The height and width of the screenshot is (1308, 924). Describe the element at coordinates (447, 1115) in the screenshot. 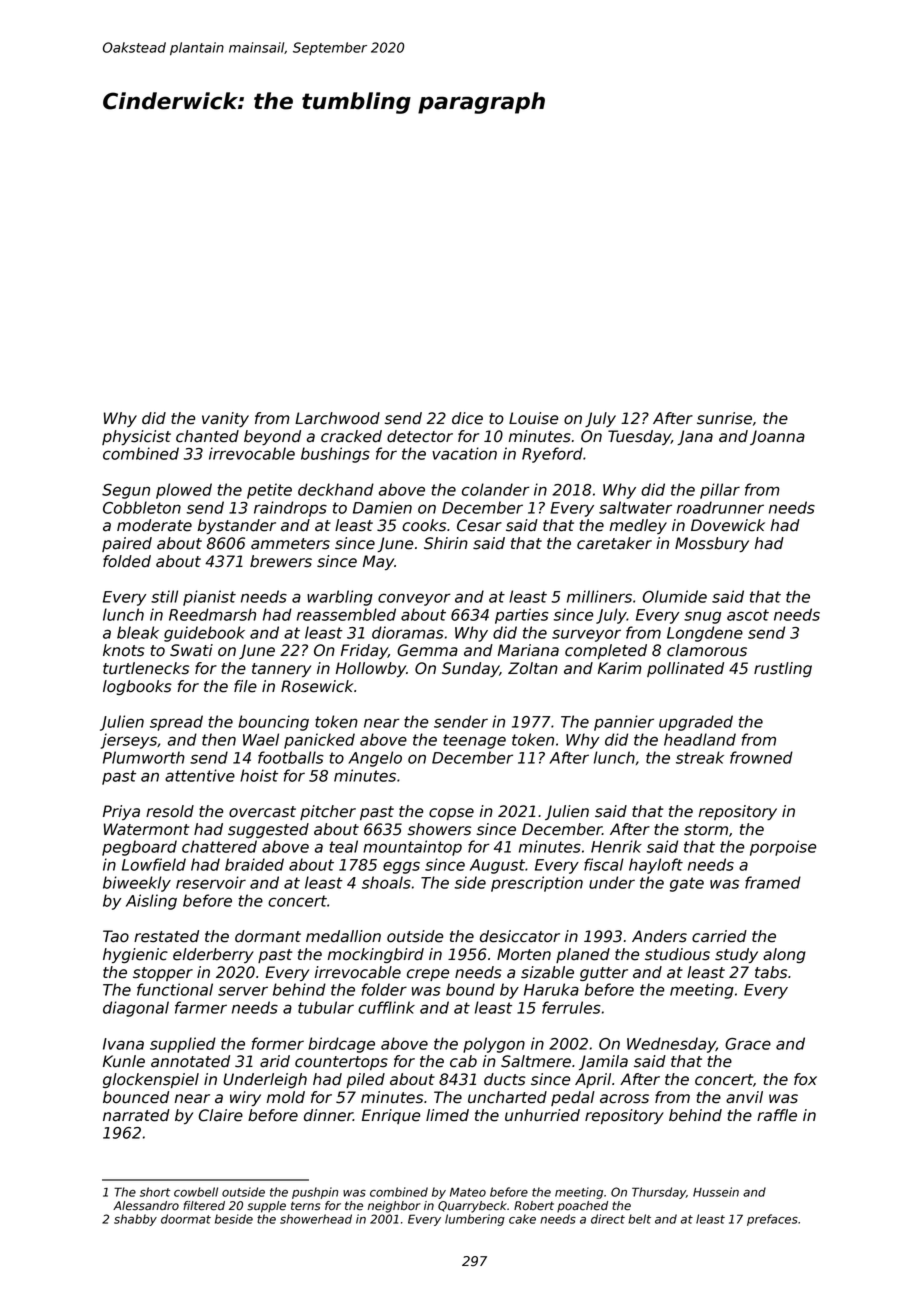

I see `limed` at that location.
